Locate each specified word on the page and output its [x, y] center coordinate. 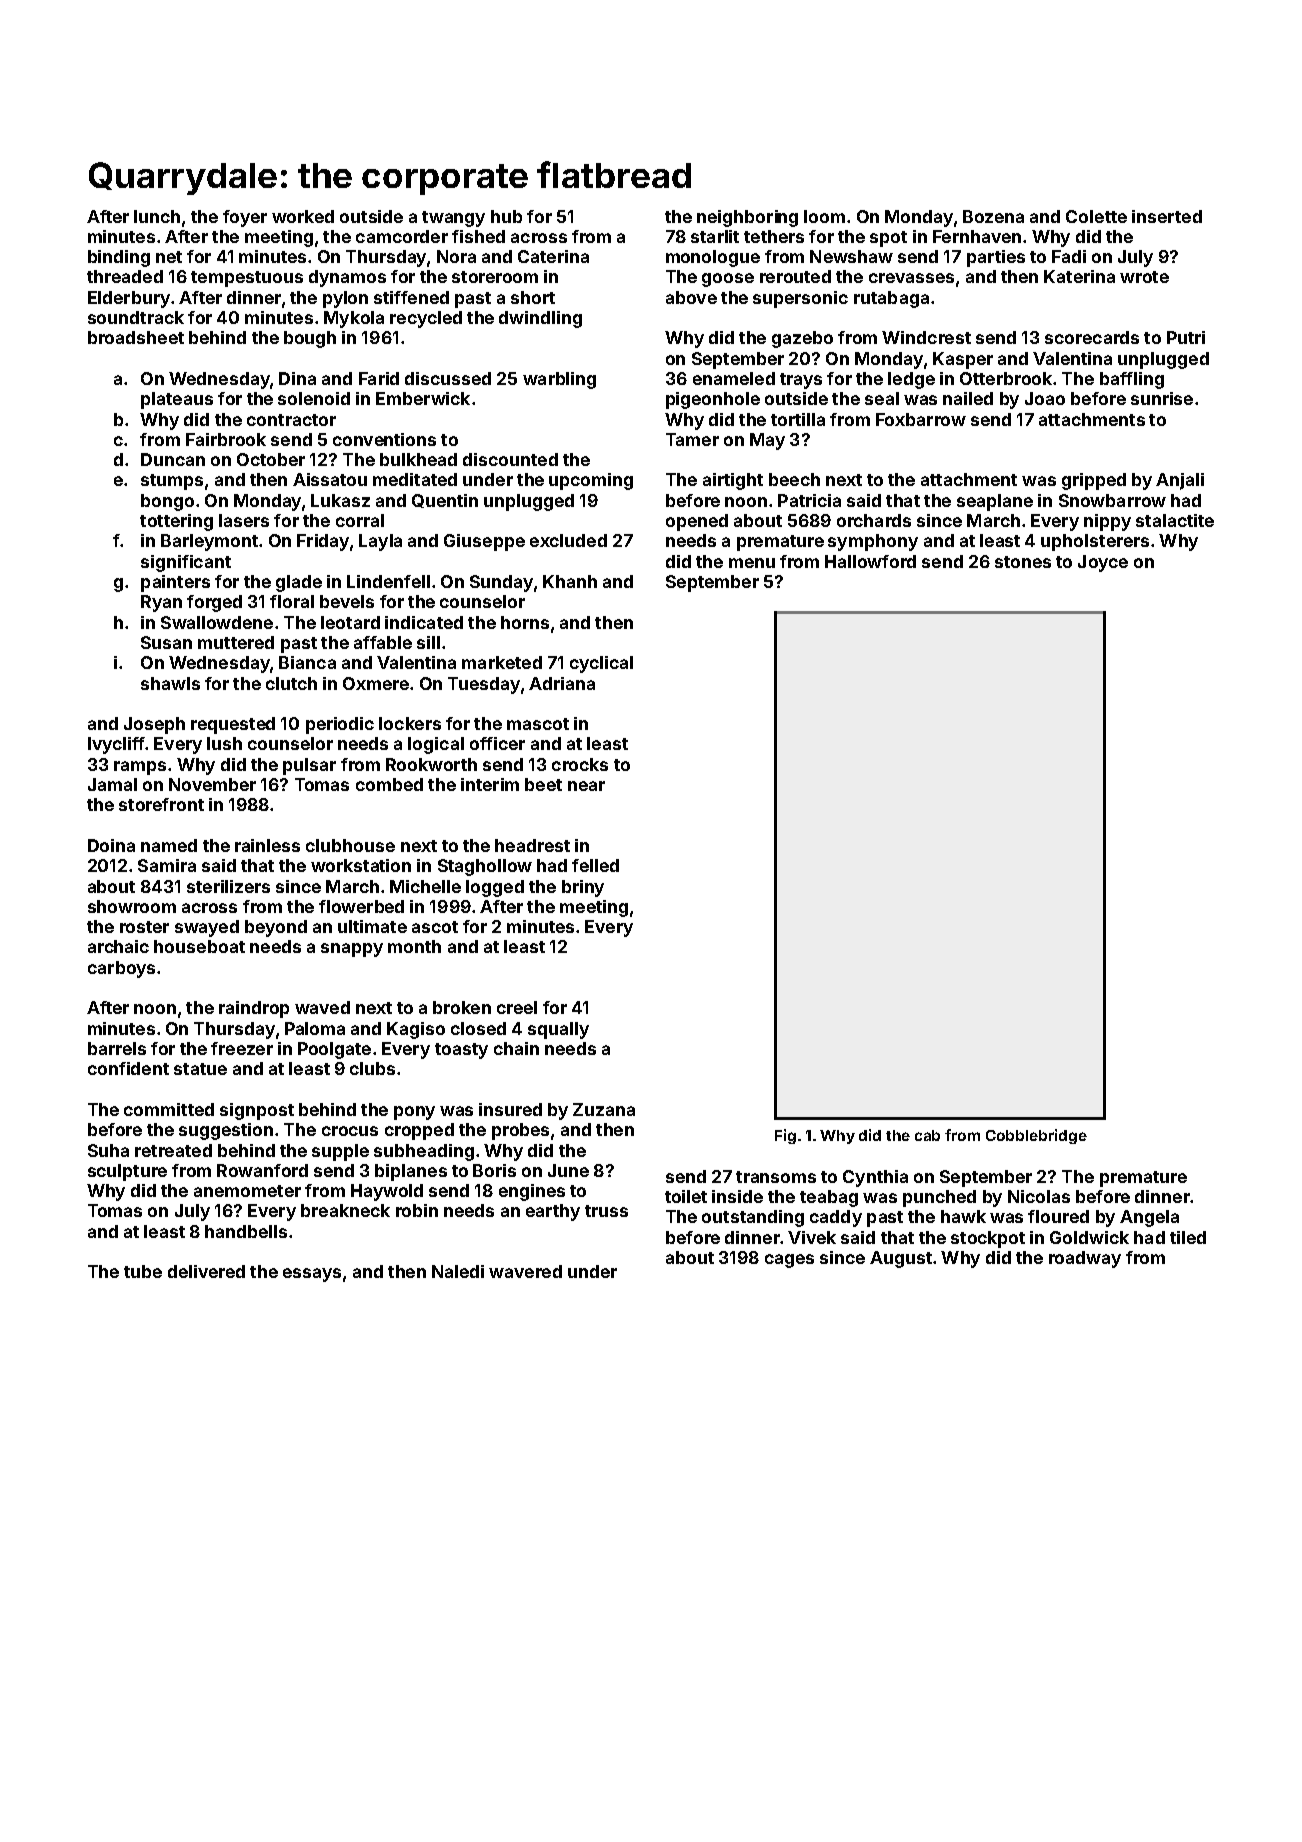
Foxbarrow [921, 419]
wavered [525, 1271]
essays [312, 1275]
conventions [384, 439]
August [901, 1259]
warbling [559, 380]
